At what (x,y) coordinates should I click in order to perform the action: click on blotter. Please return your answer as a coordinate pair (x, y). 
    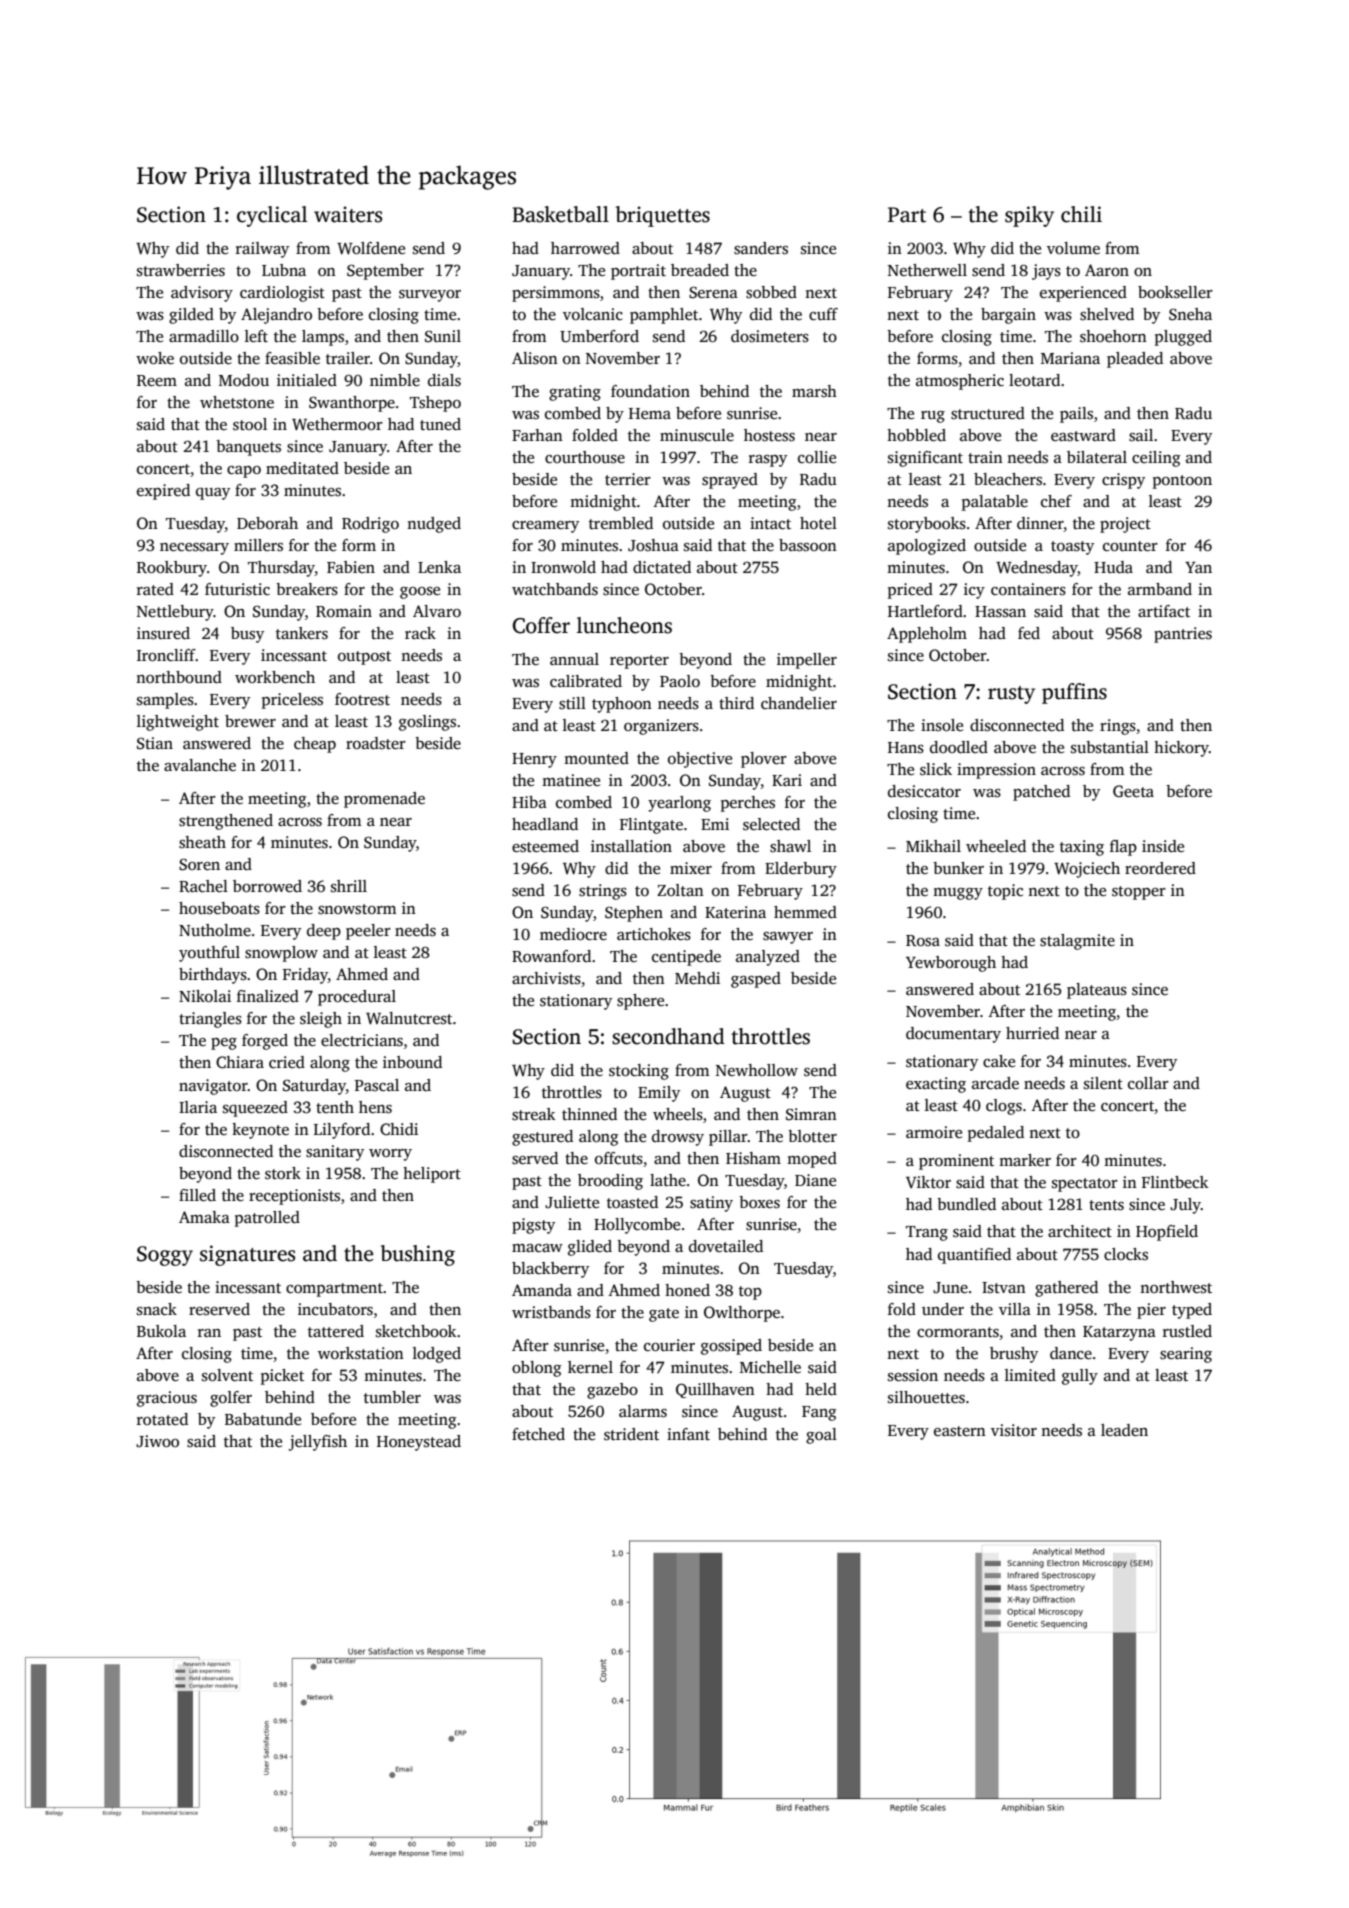
    Looking at the image, I should click on (812, 1136).
